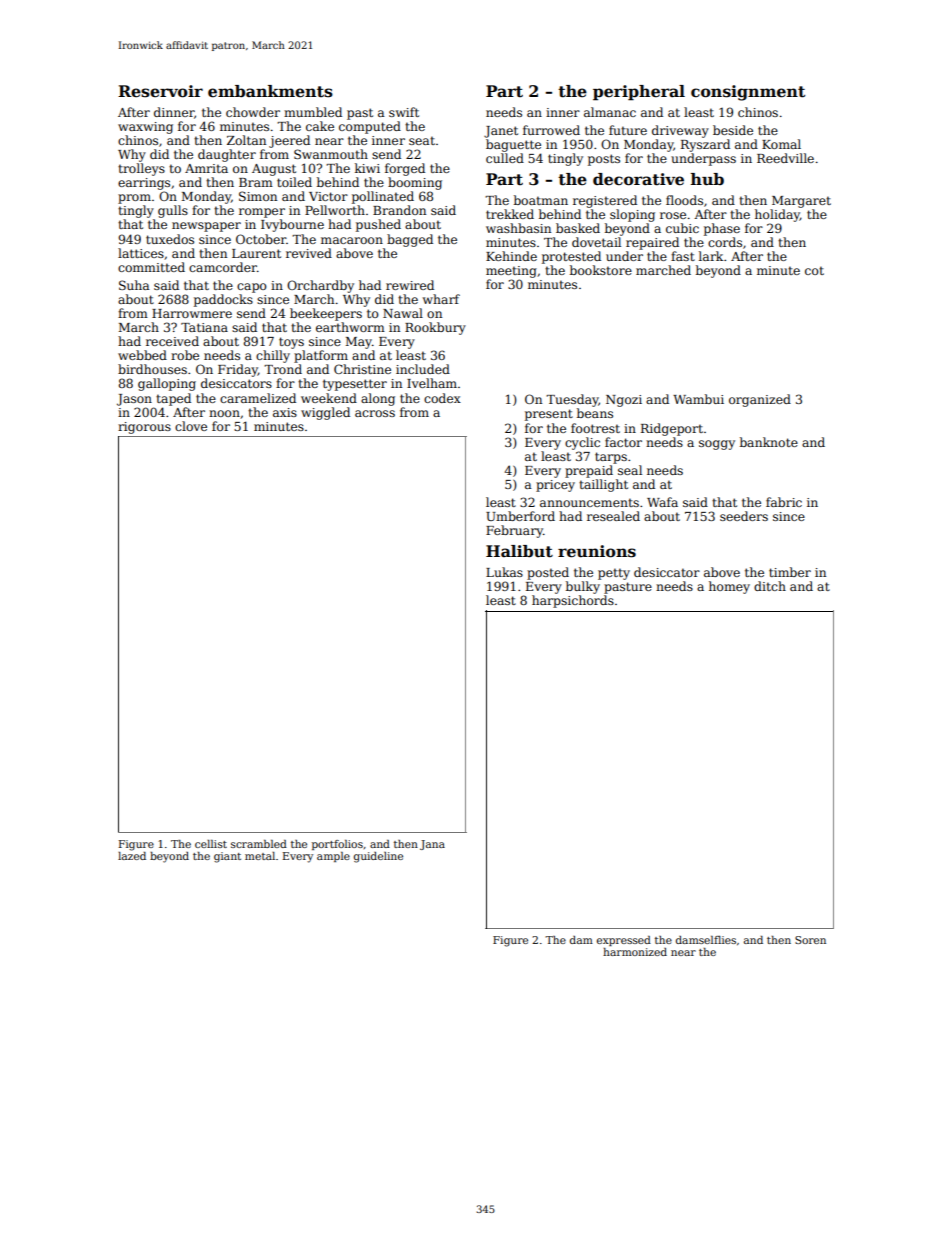  Describe the element at coordinates (519, 551) in the image. I see `Halibut` at that location.
